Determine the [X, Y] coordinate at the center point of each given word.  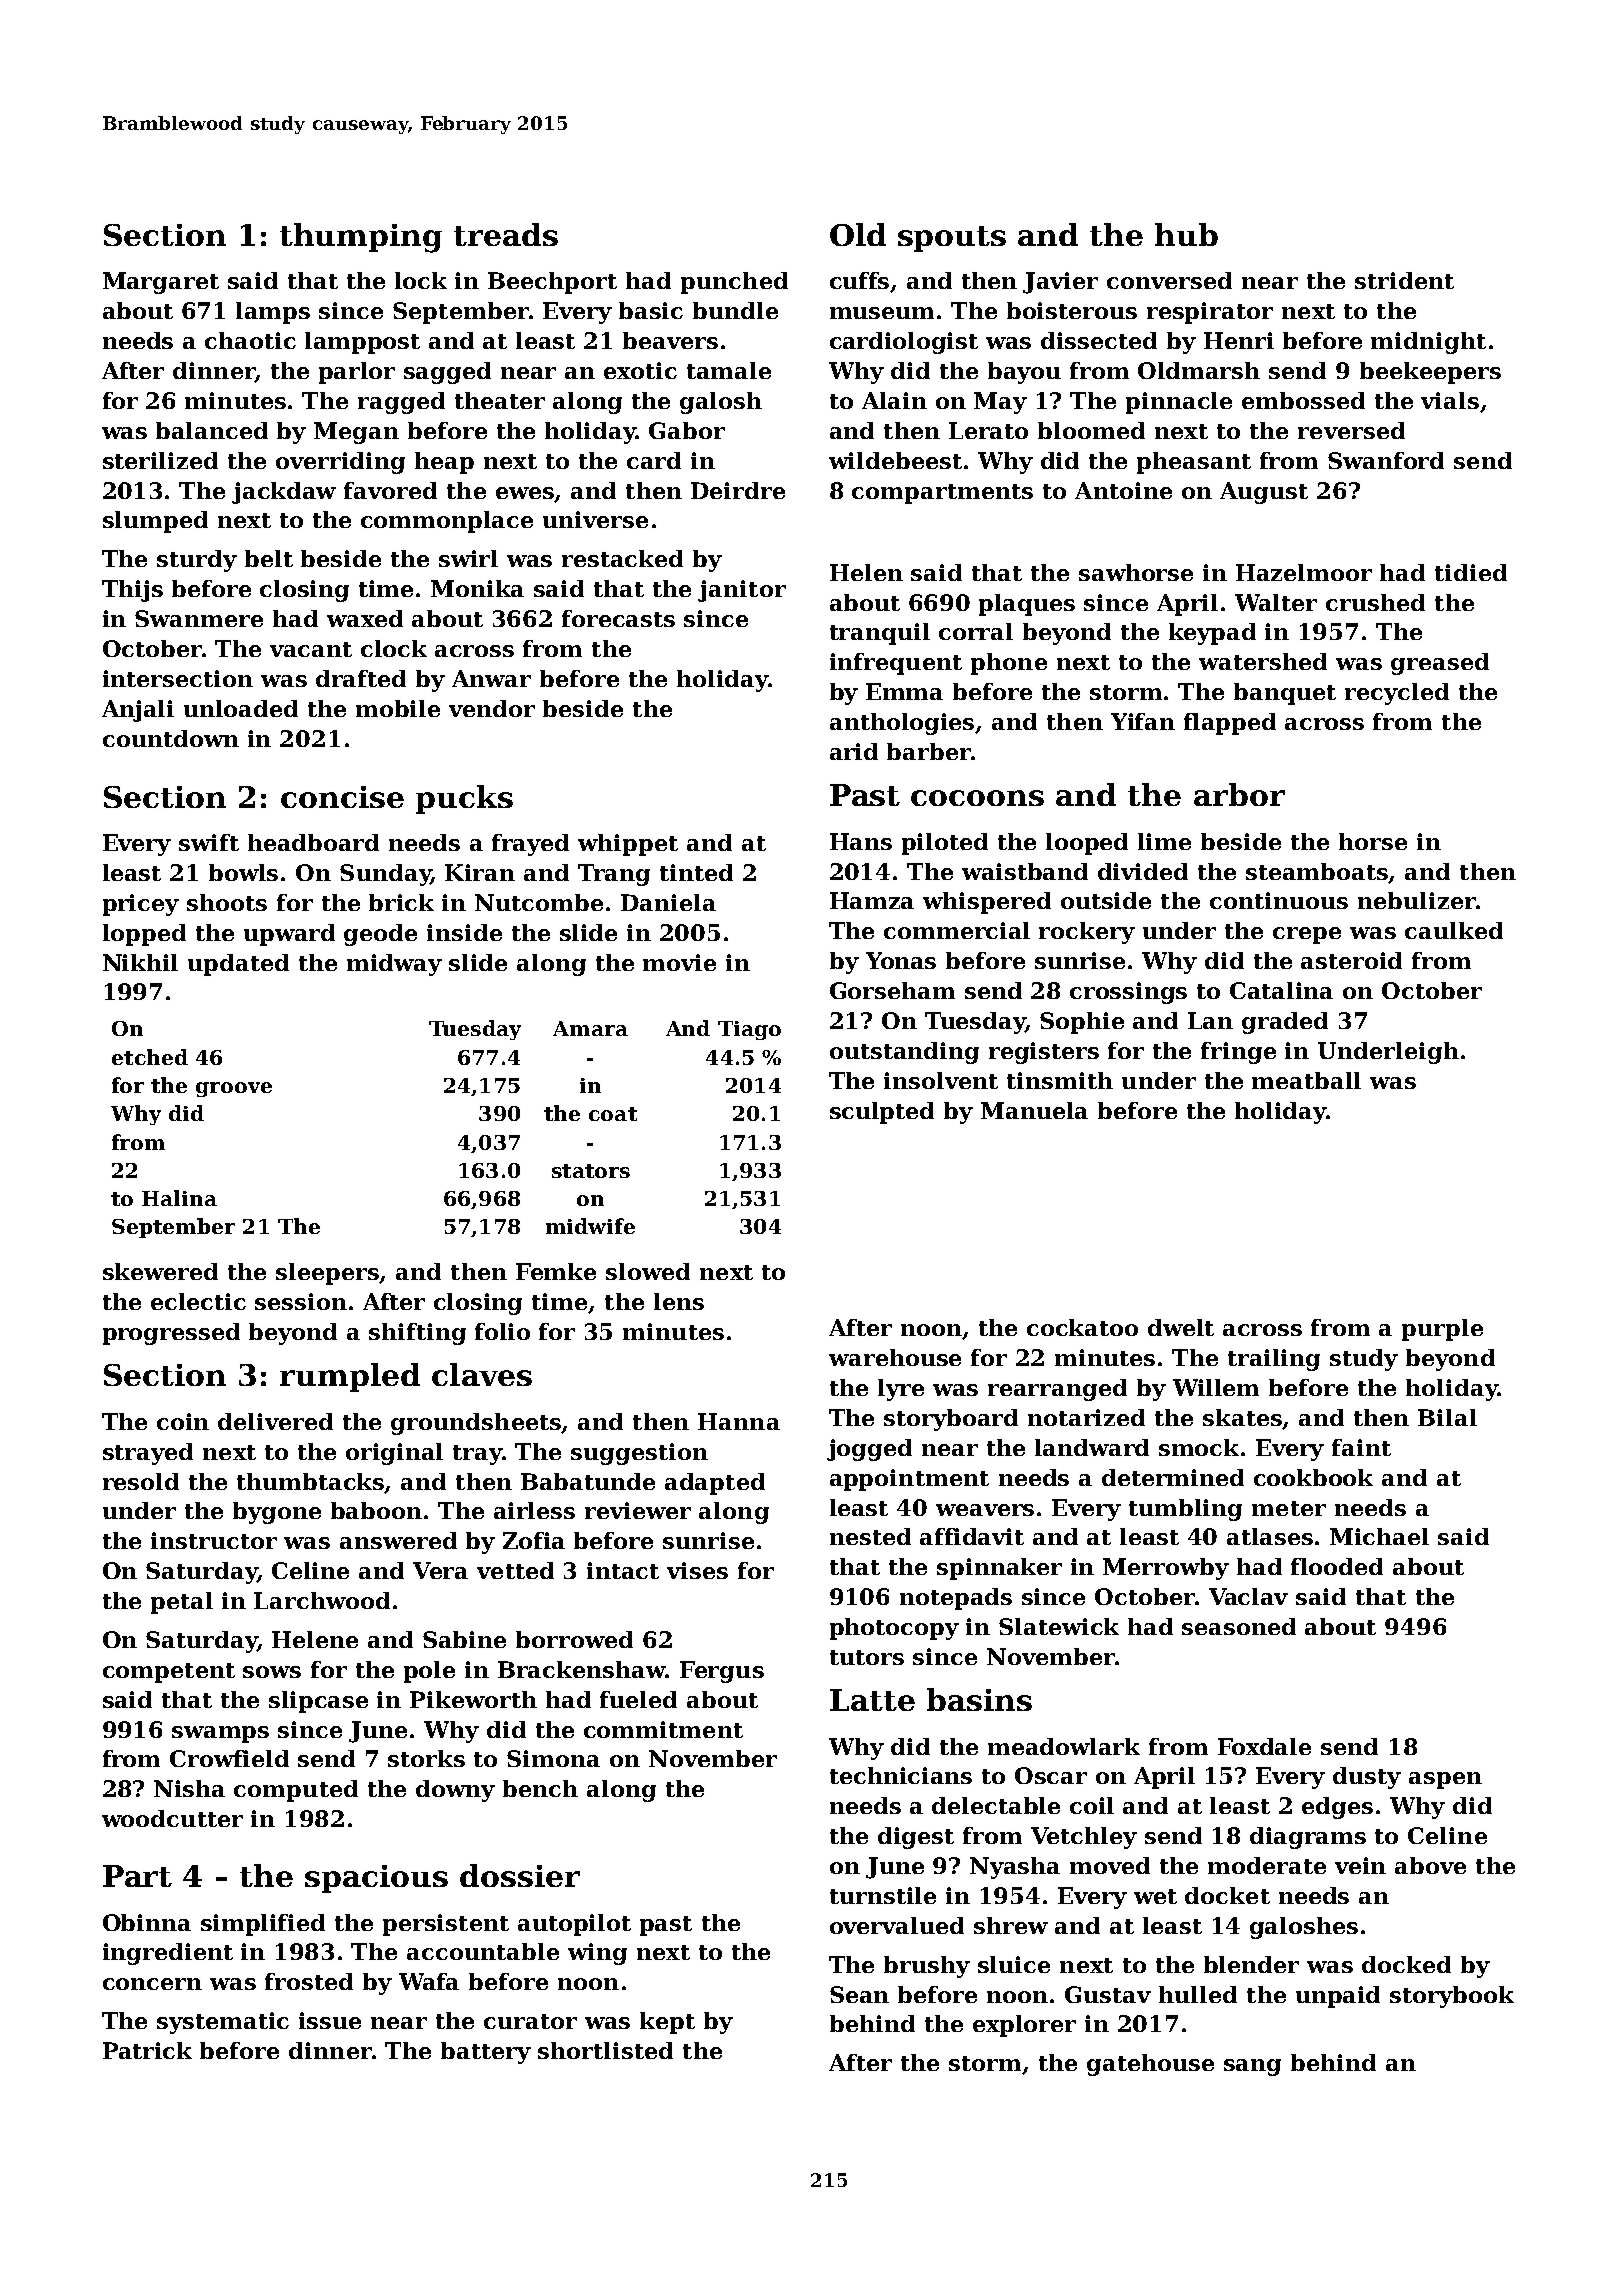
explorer [1024, 2026]
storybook [1452, 1997]
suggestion [639, 1454]
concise [342, 797]
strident [1404, 280]
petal [182, 1603]
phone [1009, 664]
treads [506, 234]
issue [330, 2020]
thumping [361, 238]
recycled [1397, 694]
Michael [1379, 1536]
